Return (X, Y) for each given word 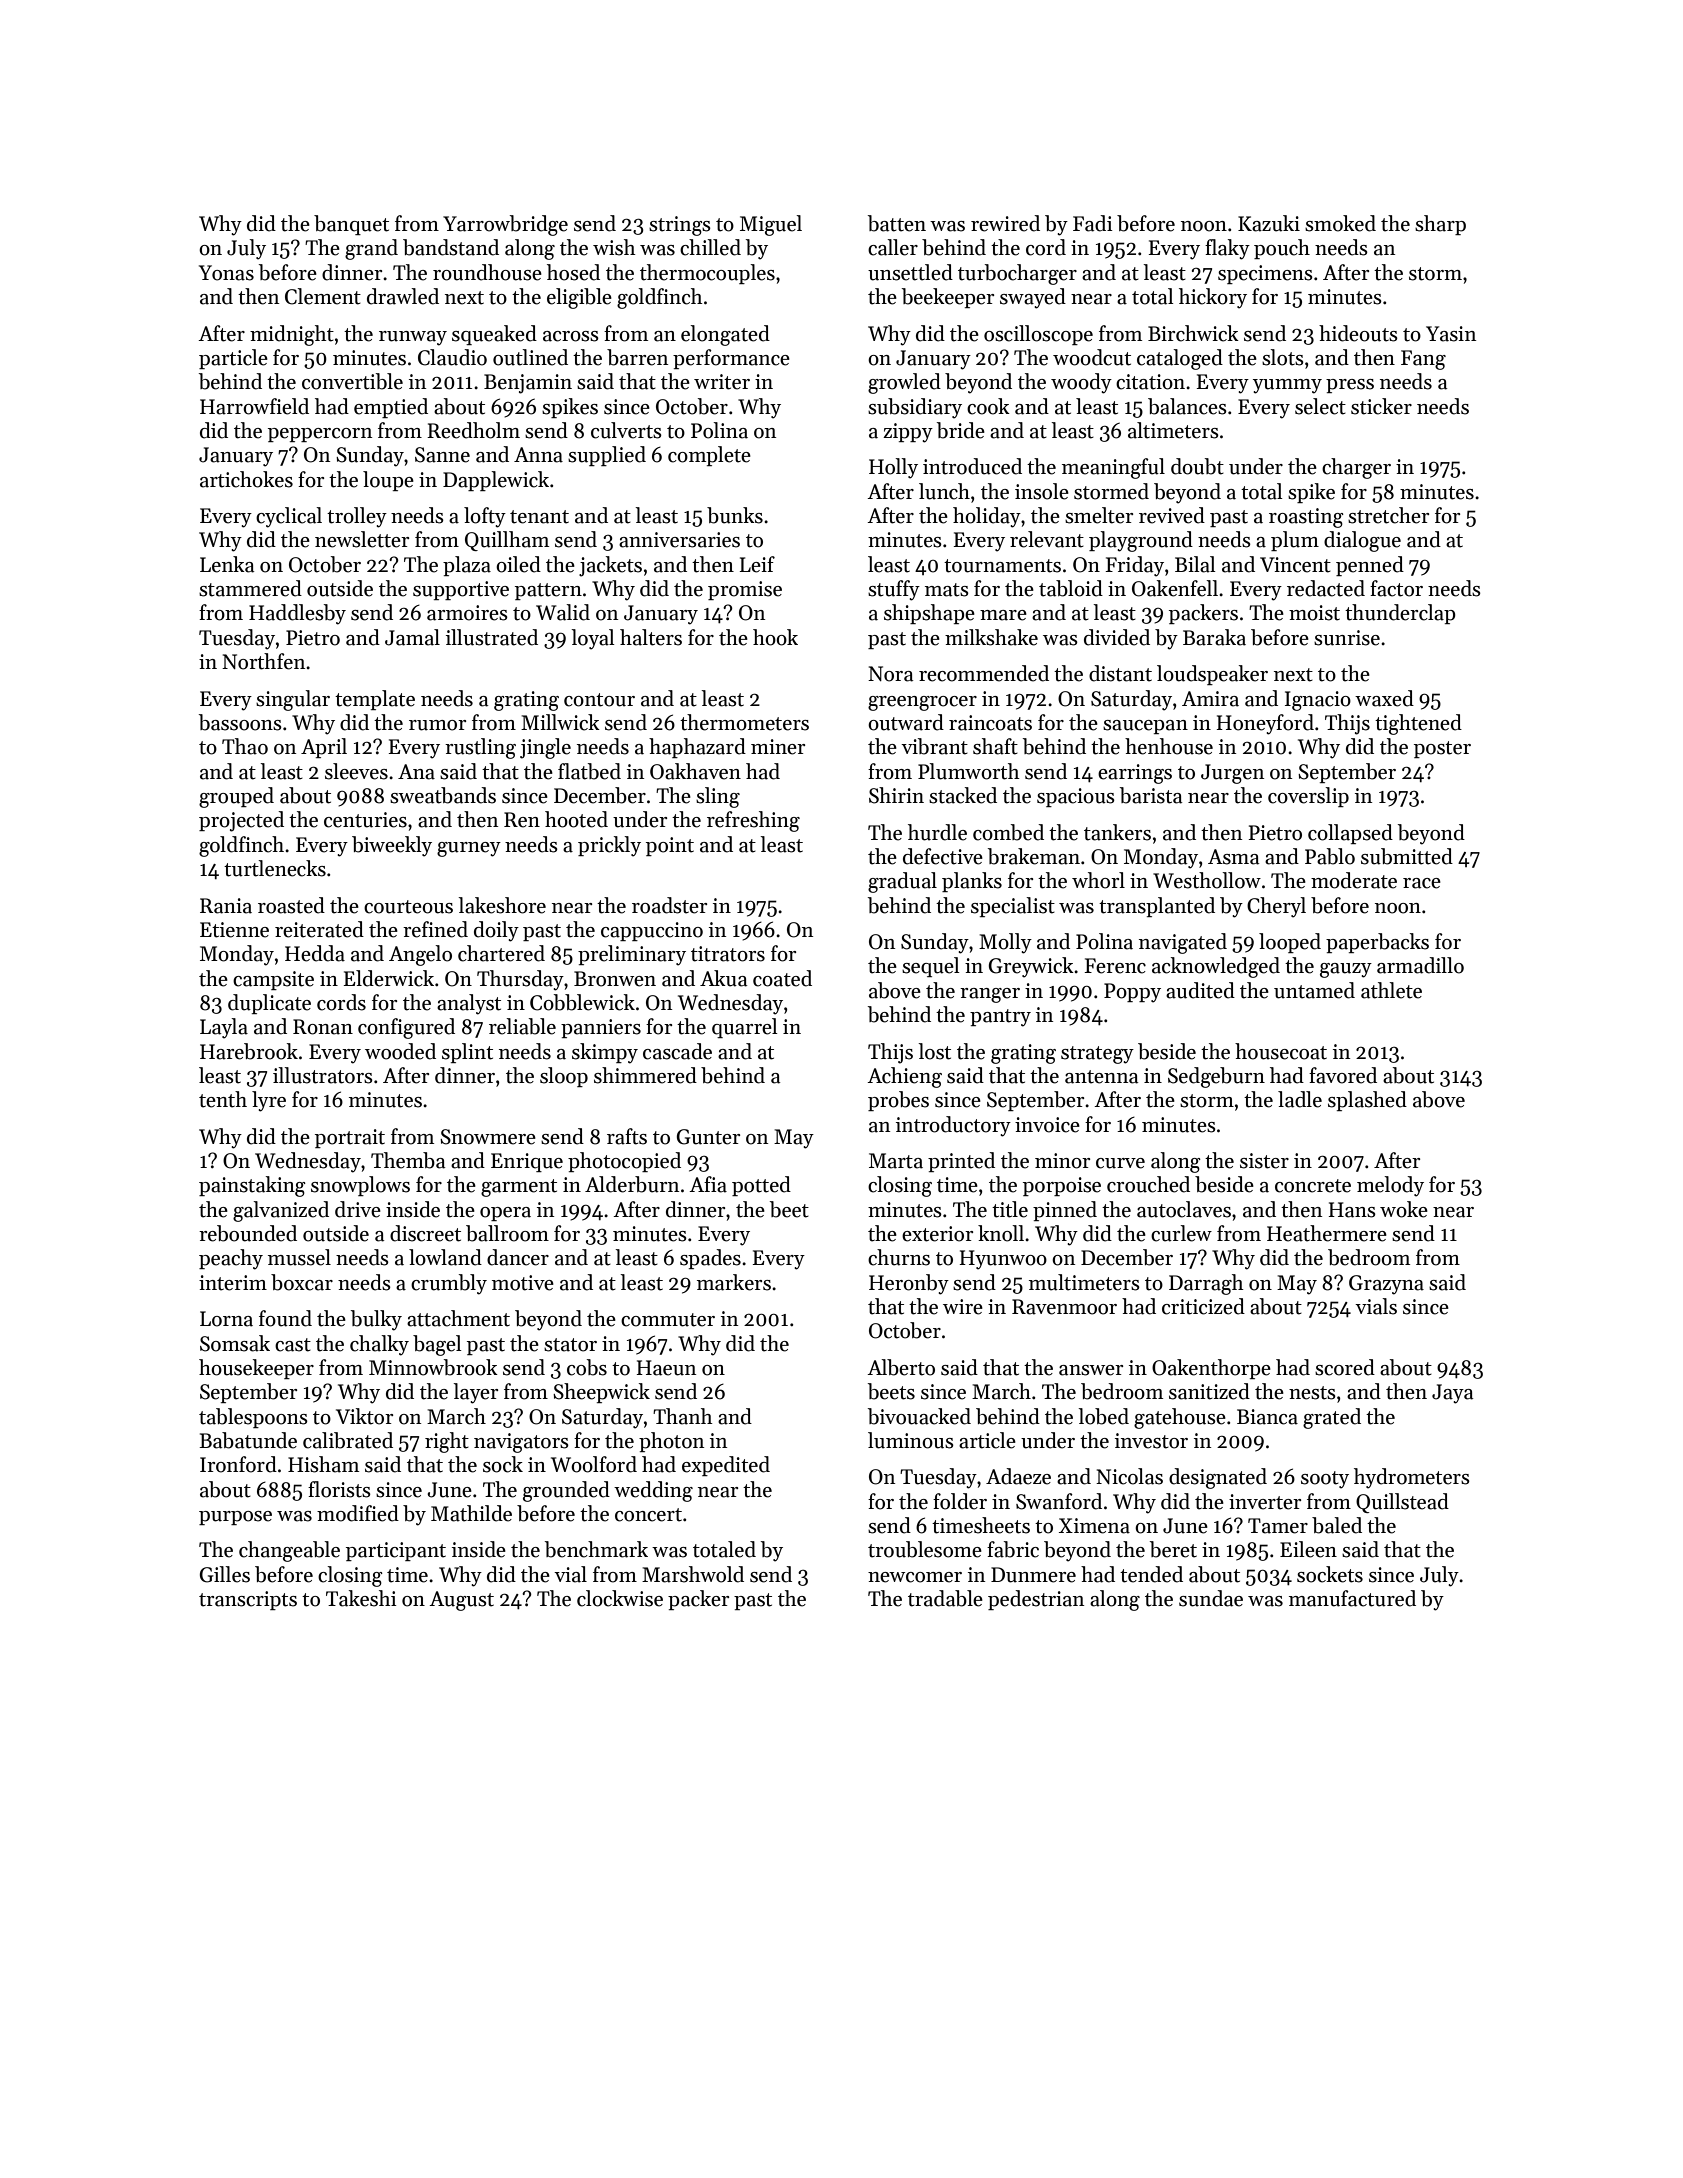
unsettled (910, 272)
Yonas (226, 273)
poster (1442, 749)
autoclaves (1184, 1209)
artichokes (246, 479)
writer (722, 382)
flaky (1227, 249)
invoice (1047, 1125)
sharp (1440, 225)
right (447, 1442)
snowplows (360, 1186)
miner (778, 747)
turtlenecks (275, 868)
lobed (1103, 1416)
